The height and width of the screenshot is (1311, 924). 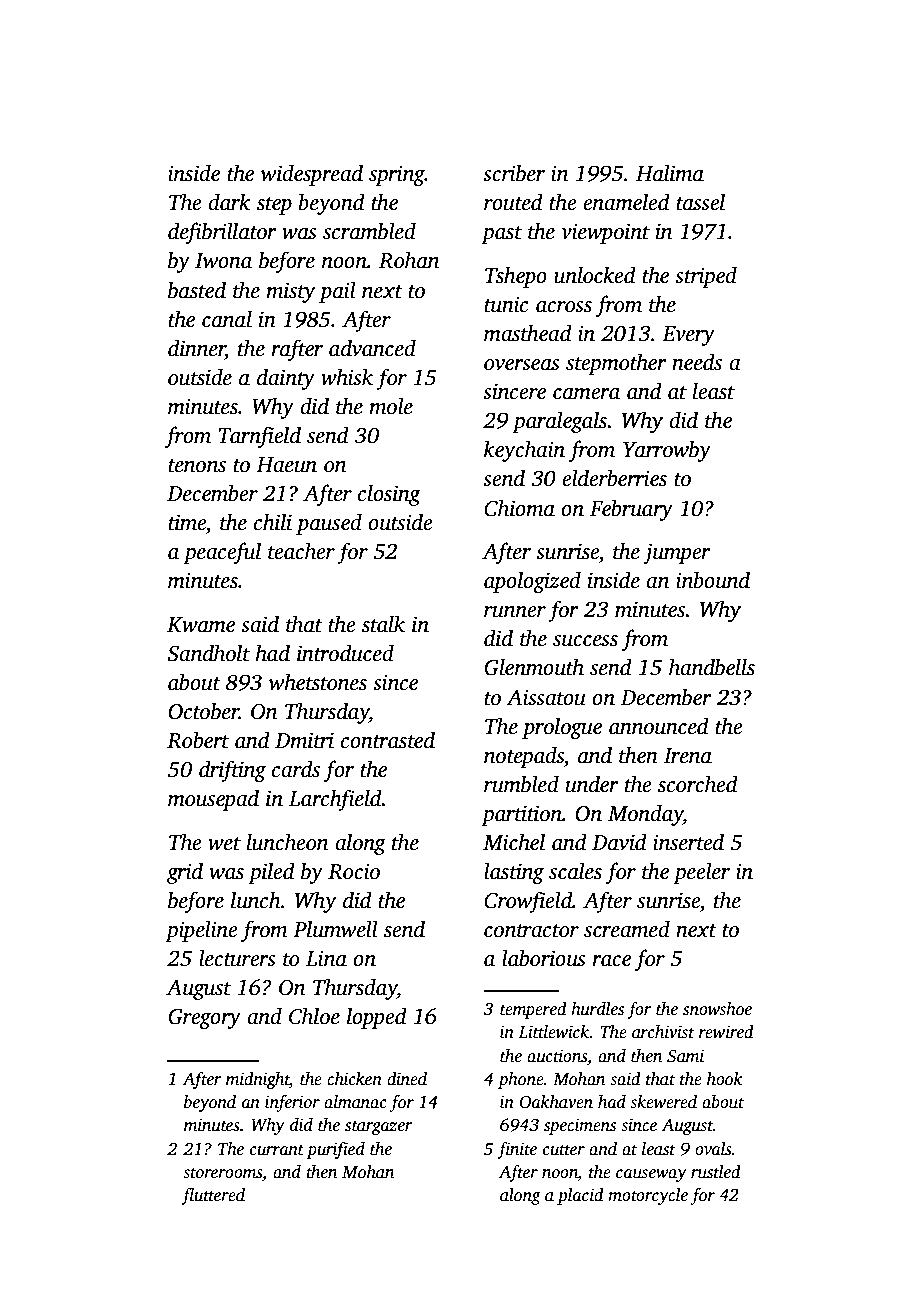 What do you see at coordinates (521, 815) in the screenshot?
I see `partition` at bounding box center [521, 815].
